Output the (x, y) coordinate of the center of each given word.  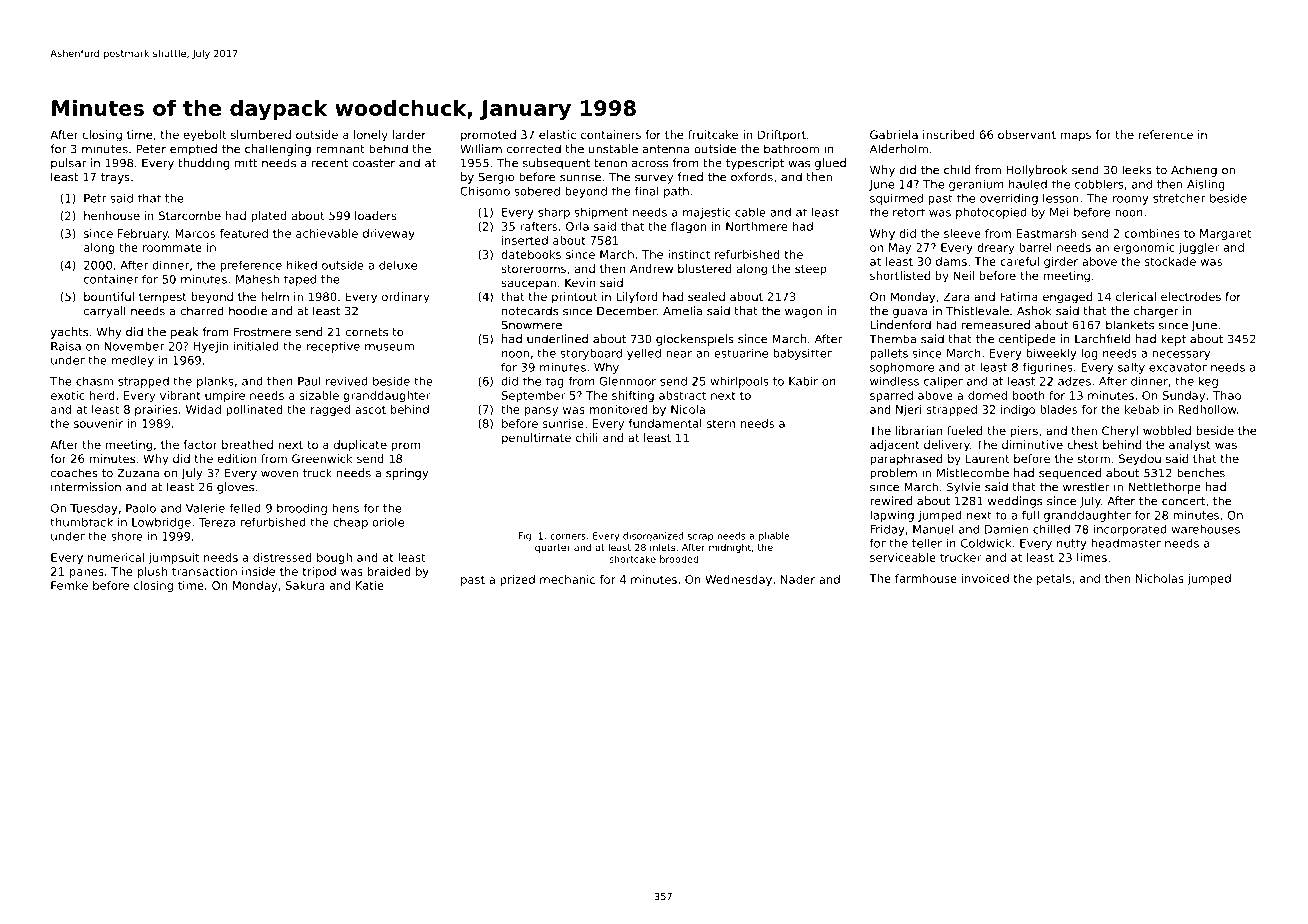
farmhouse (926, 578)
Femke (69, 585)
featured (244, 233)
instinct (689, 254)
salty (1131, 368)
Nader (798, 579)
